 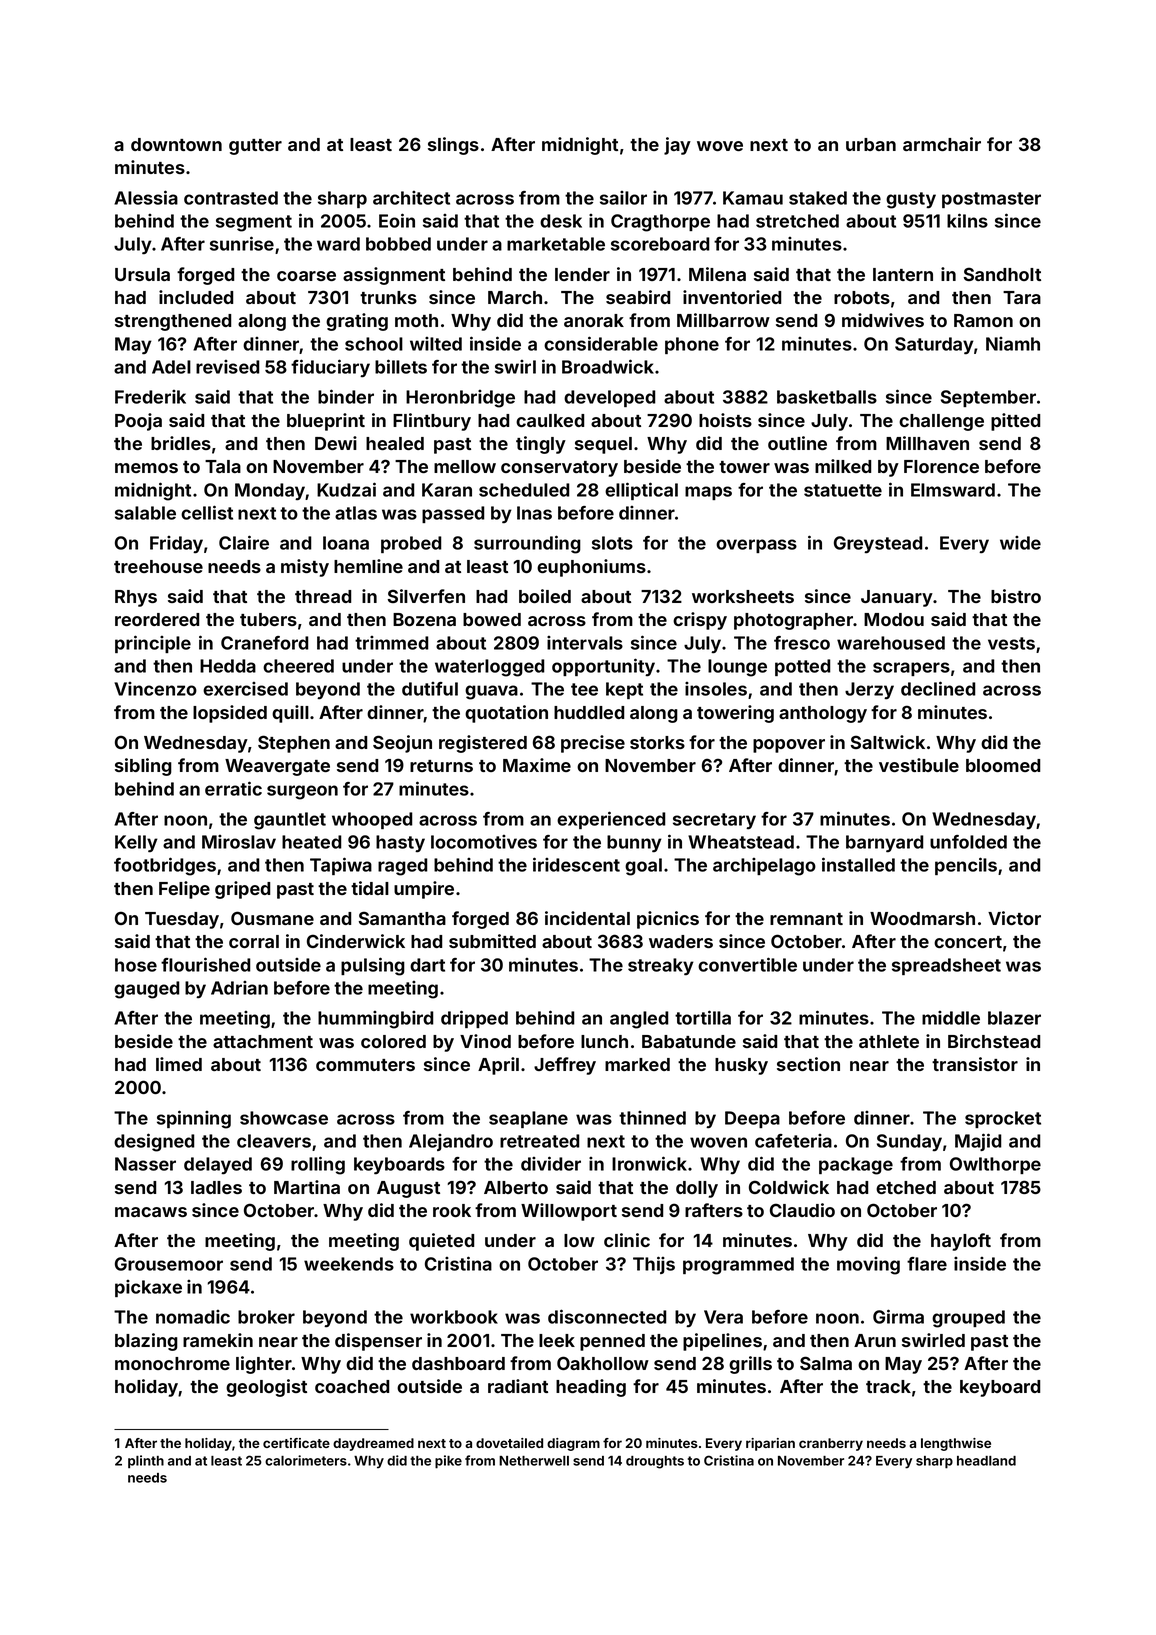 What do you see at coordinates (660, 223) in the page?
I see `Cragthorpe` at bounding box center [660, 223].
